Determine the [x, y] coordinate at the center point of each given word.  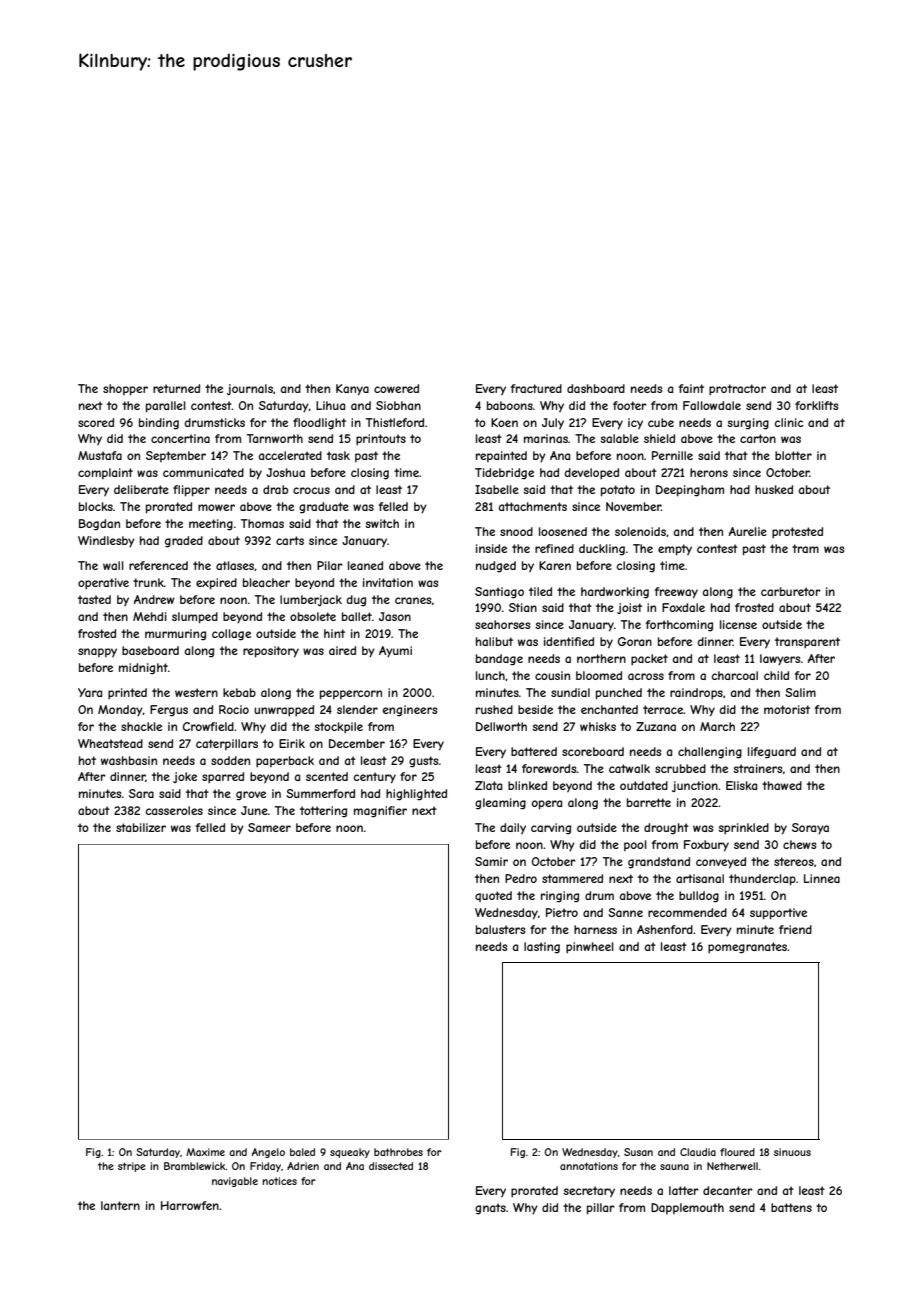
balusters [500, 929]
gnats [490, 1209]
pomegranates [747, 948]
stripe [132, 1167]
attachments [533, 506]
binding [159, 424]
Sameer [269, 827]
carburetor [791, 591]
